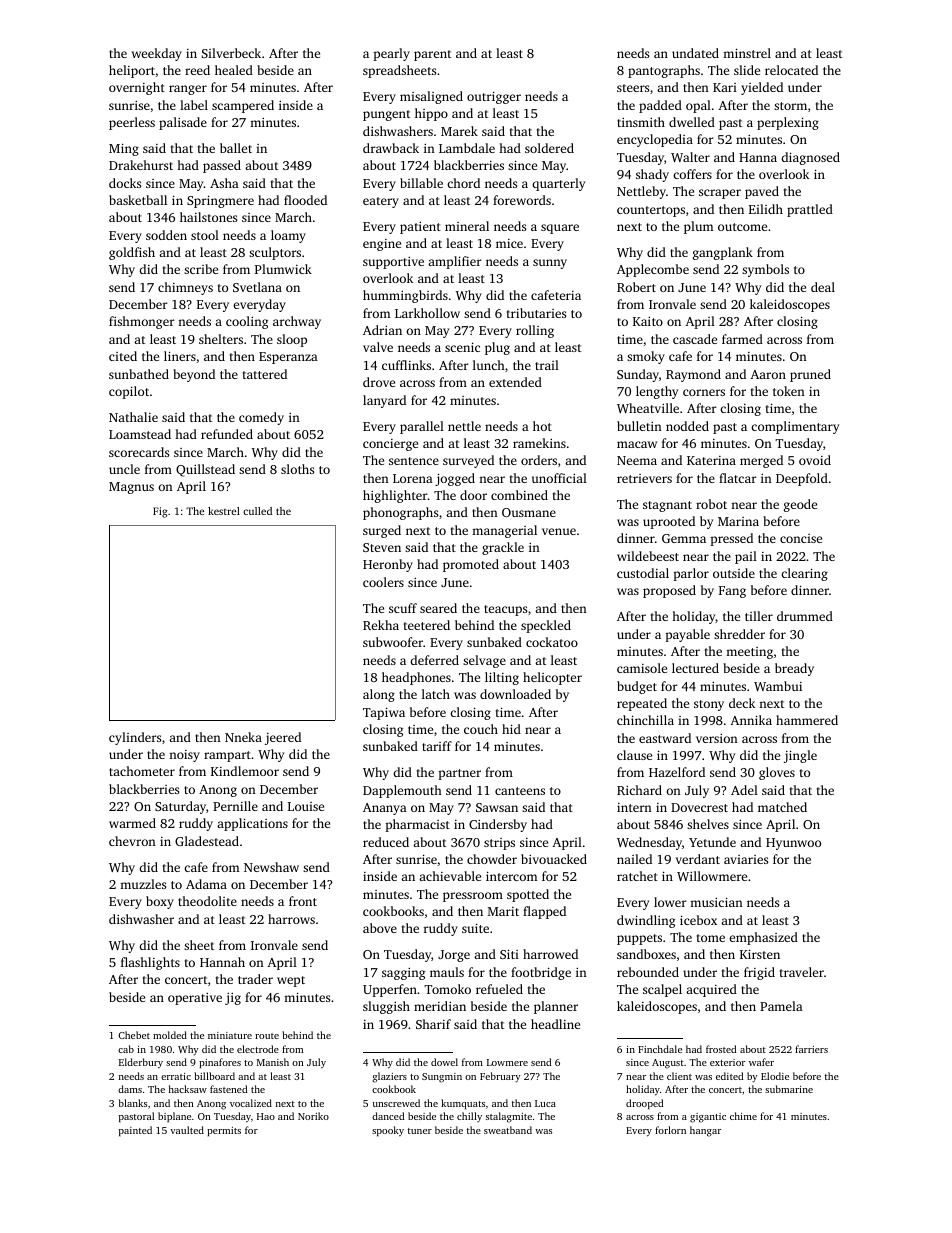 The height and width of the screenshot is (1233, 952). Describe the element at coordinates (545, 1103) in the screenshot. I see `Luca` at that location.
